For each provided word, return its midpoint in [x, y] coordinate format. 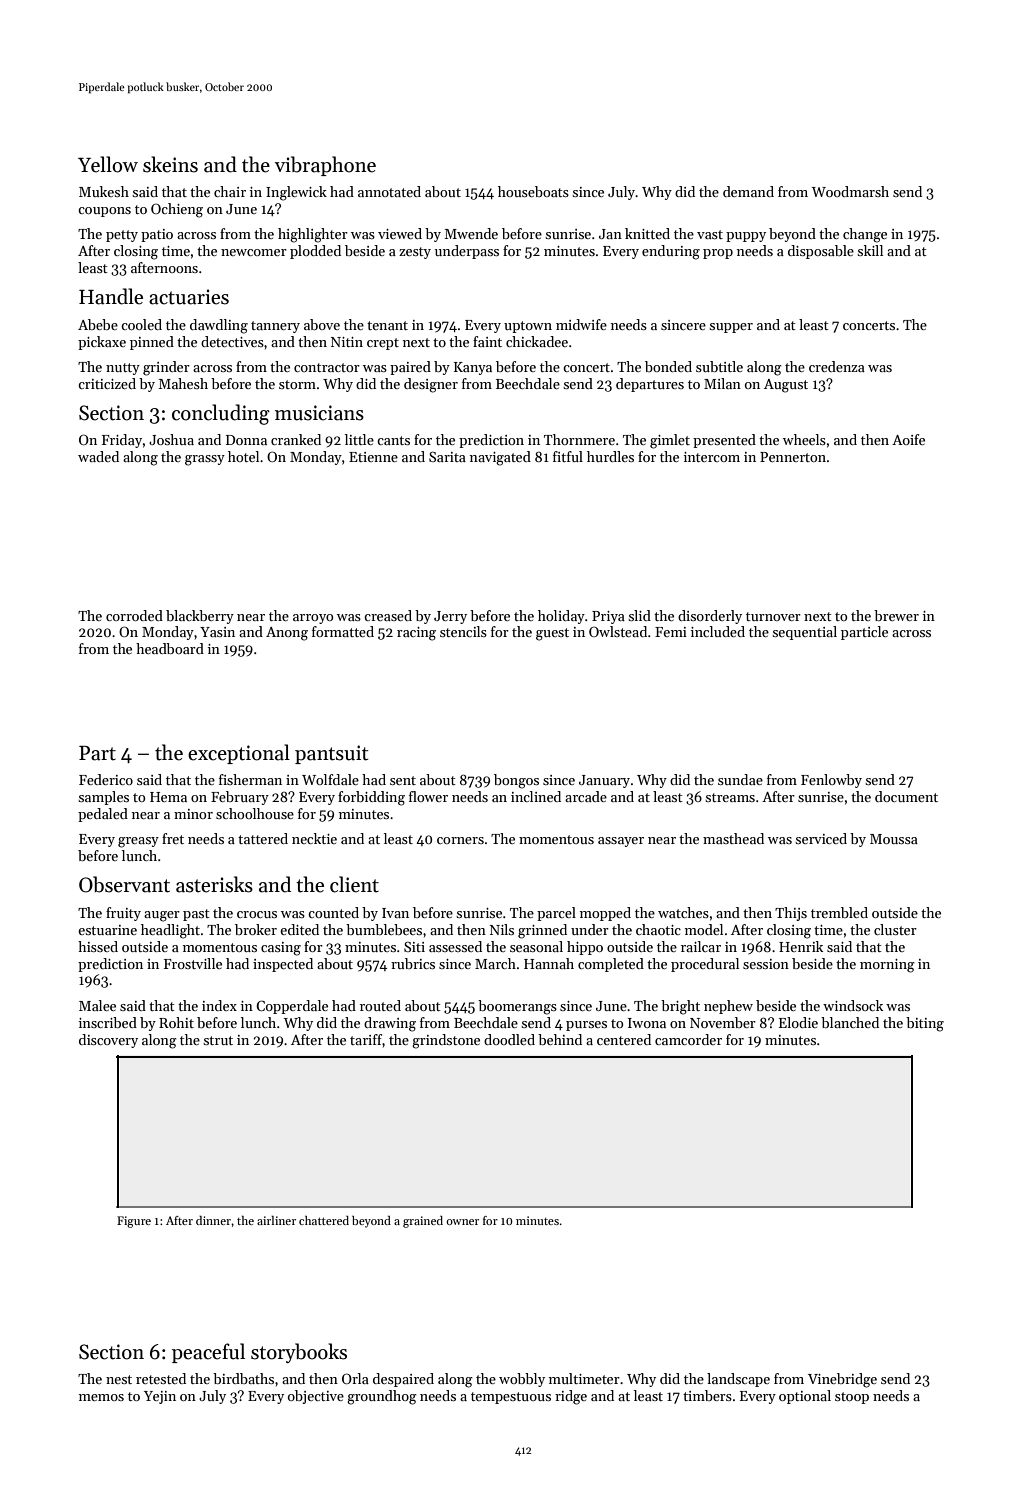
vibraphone [325, 166]
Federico [106, 779]
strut [218, 1040]
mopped [605, 914]
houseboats [533, 191]
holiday [561, 617]
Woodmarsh [850, 191]
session [766, 964]
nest [119, 1379]
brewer [896, 615]
